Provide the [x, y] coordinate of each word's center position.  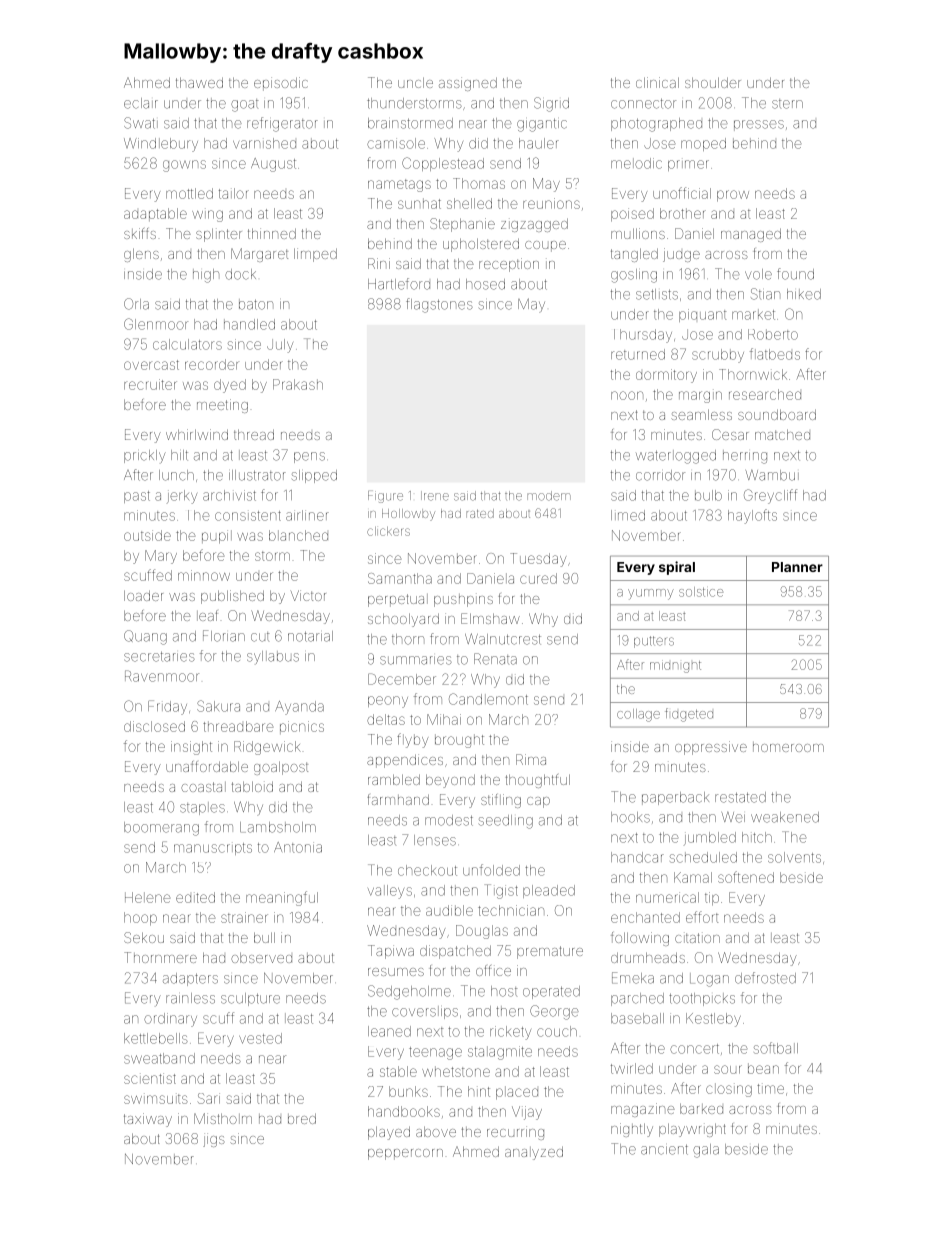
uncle [415, 82]
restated [740, 797]
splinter [219, 235]
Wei [733, 817]
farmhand [398, 799]
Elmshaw [490, 618]
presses [759, 125]
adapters [190, 979]
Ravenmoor [162, 676]
